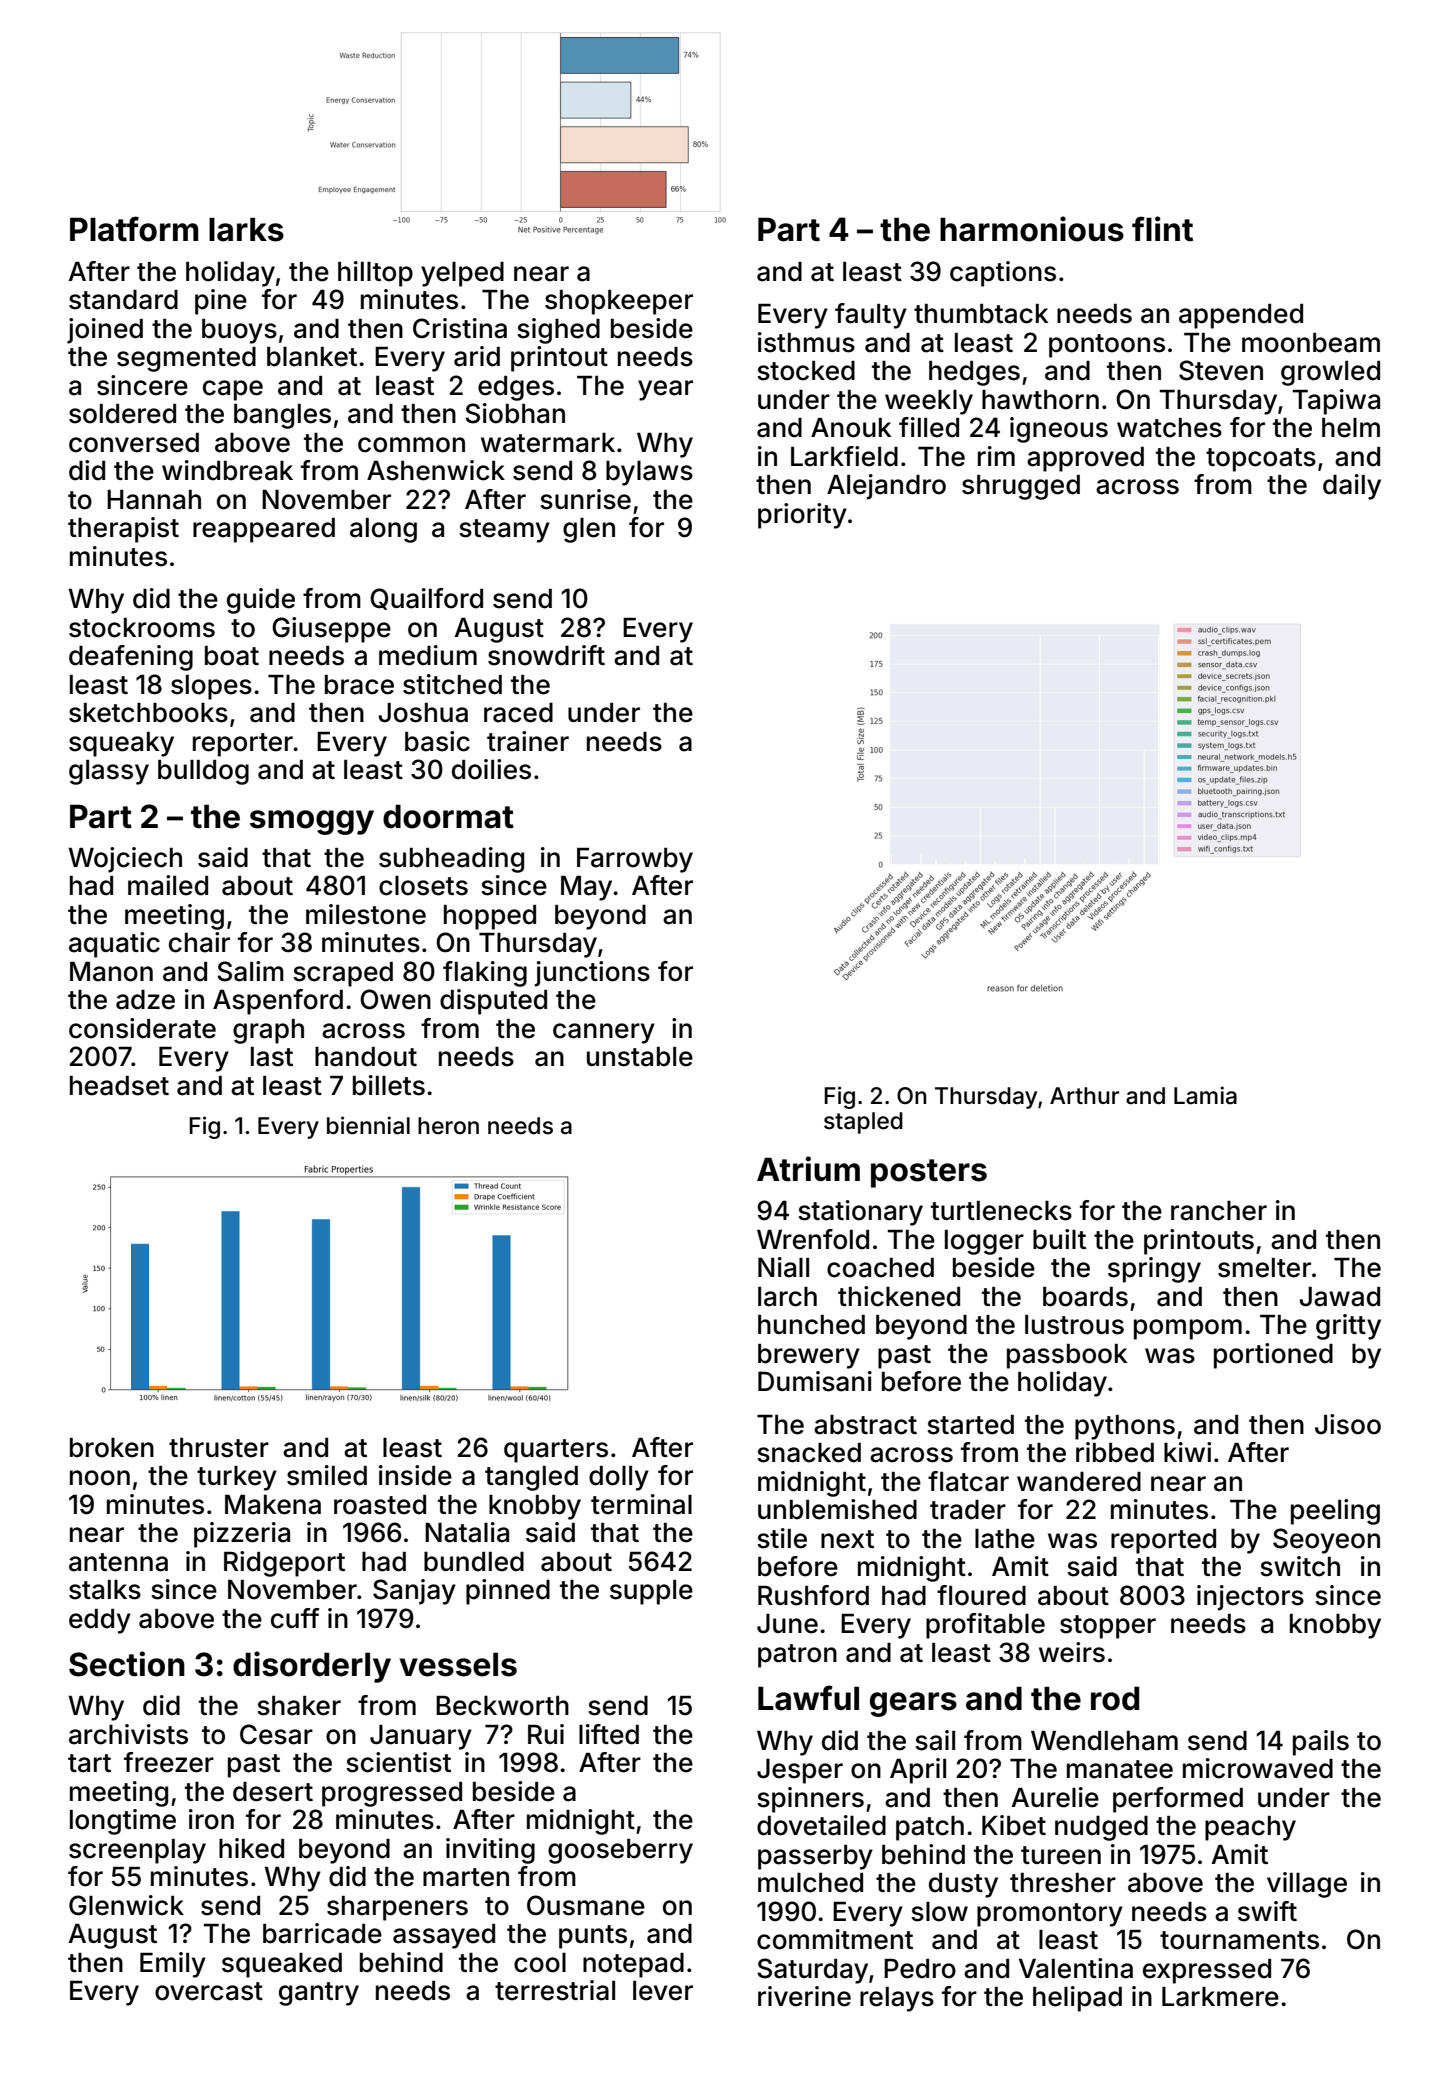 This page has height=2100, width=1450. What do you see at coordinates (368, 1125) in the page?
I see `biennial` at bounding box center [368, 1125].
